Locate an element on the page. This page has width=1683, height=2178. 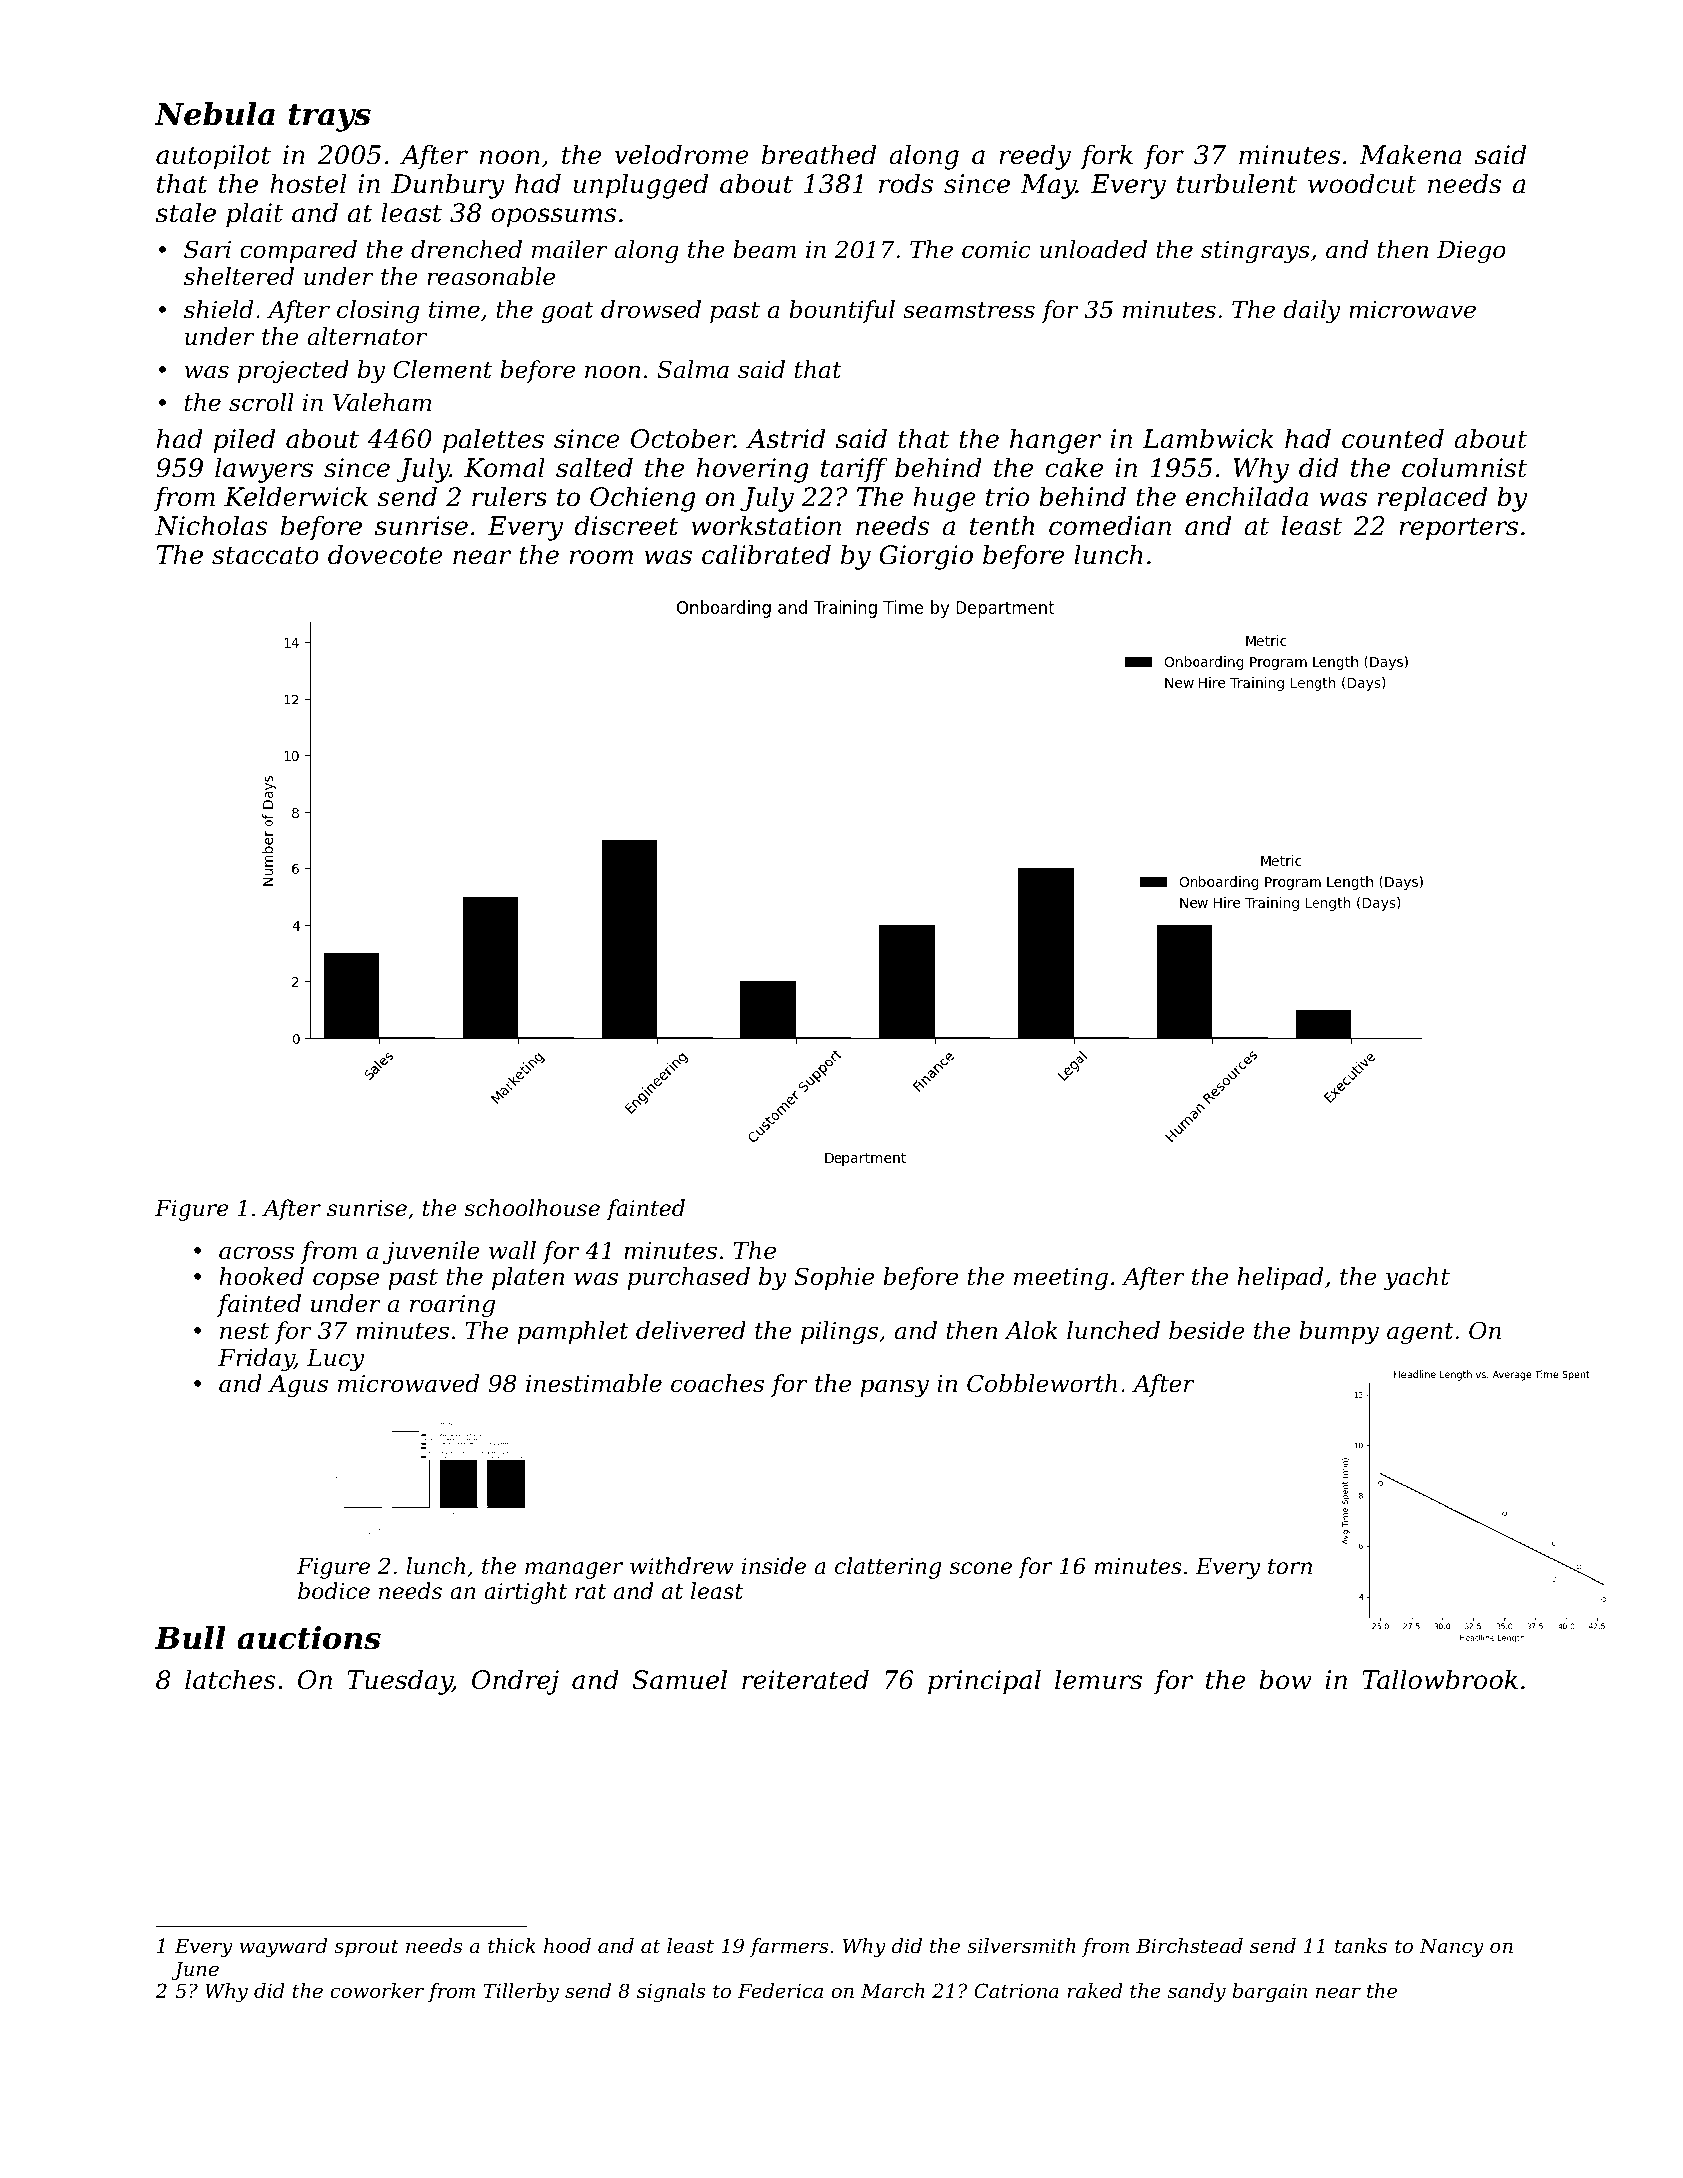
hooked is located at coordinates (261, 1276).
